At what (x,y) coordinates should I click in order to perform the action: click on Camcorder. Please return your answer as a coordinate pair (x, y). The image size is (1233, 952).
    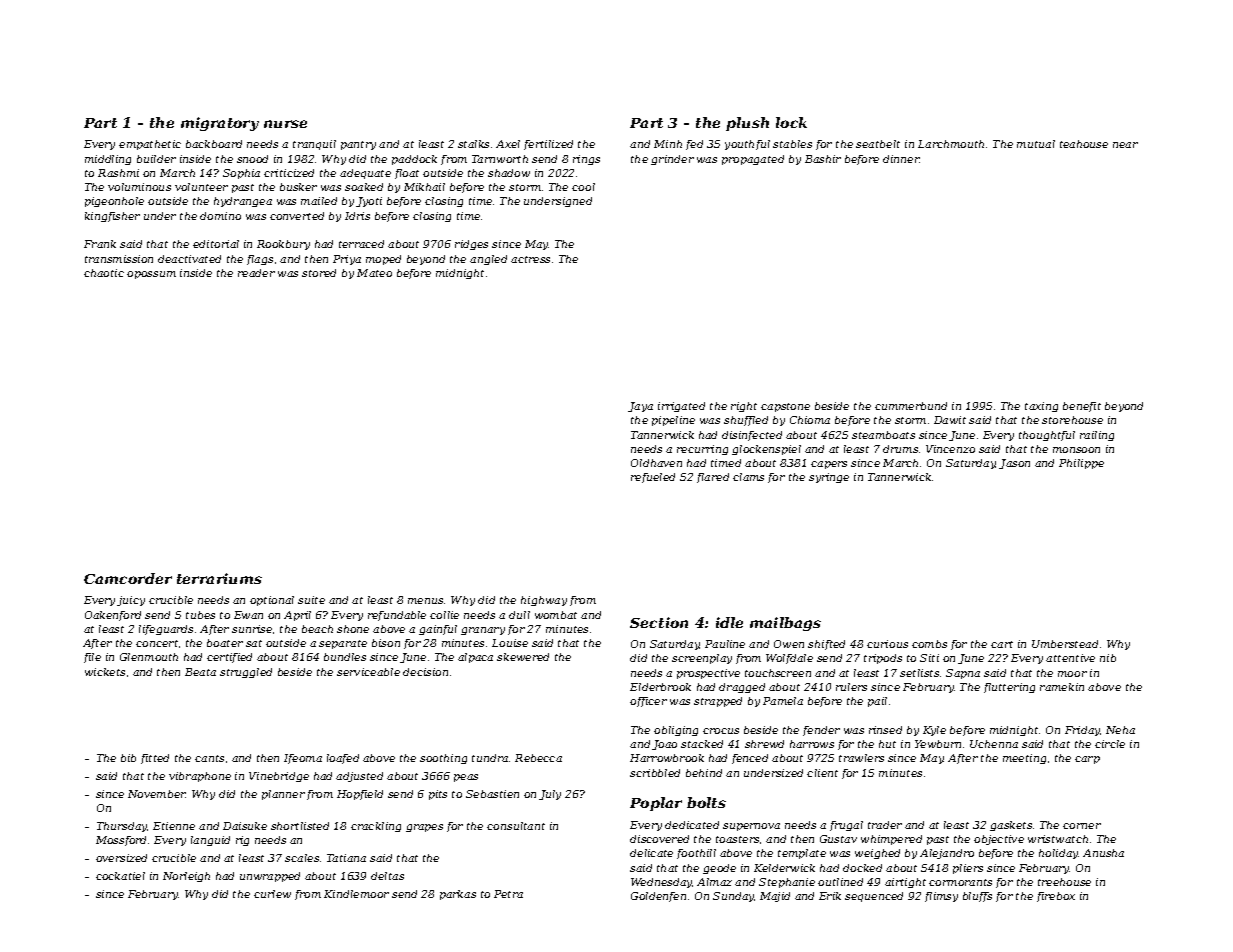
    Looking at the image, I should click on (128, 578).
